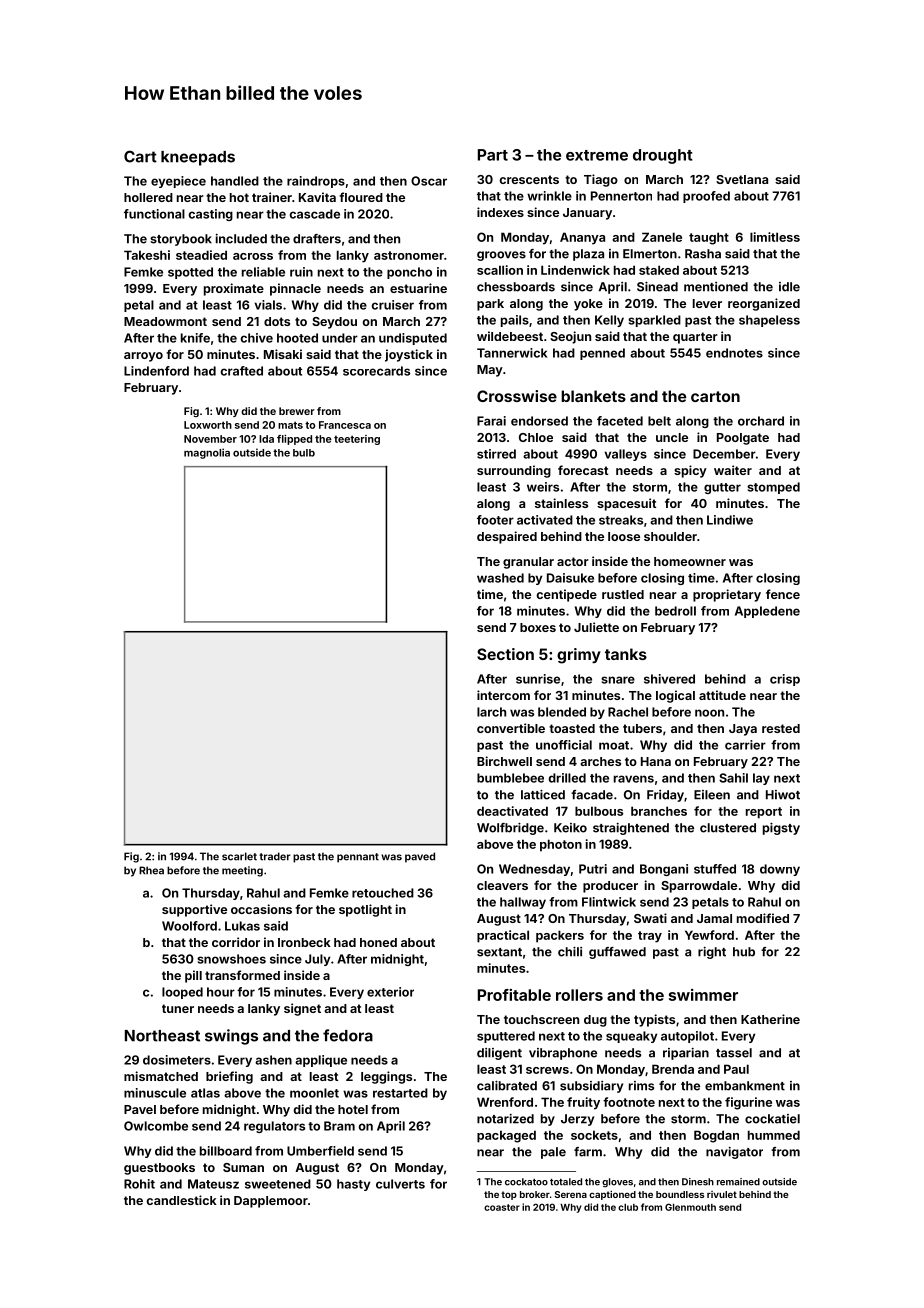  I want to click on regulators, so click(274, 1127).
